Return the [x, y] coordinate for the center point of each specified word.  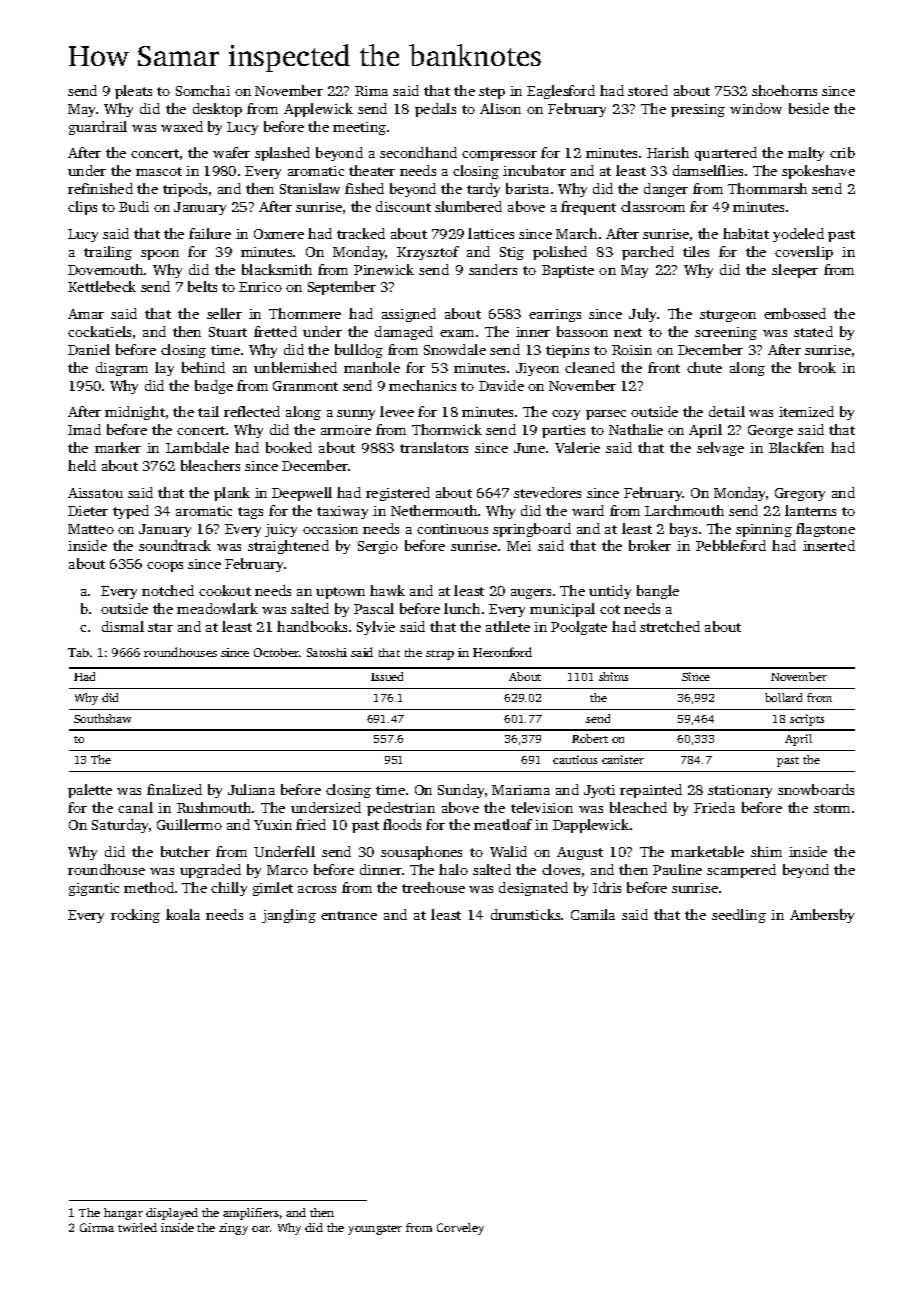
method [149, 887]
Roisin [632, 350]
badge [214, 387]
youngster [375, 1230]
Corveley [460, 1229]
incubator [534, 170]
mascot [159, 171]
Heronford [502, 652]
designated [533, 889]
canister [623, 759]
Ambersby [822, 916]
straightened [288, 547]
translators [434, 447]
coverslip [804, 253]
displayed [172, 1214]
